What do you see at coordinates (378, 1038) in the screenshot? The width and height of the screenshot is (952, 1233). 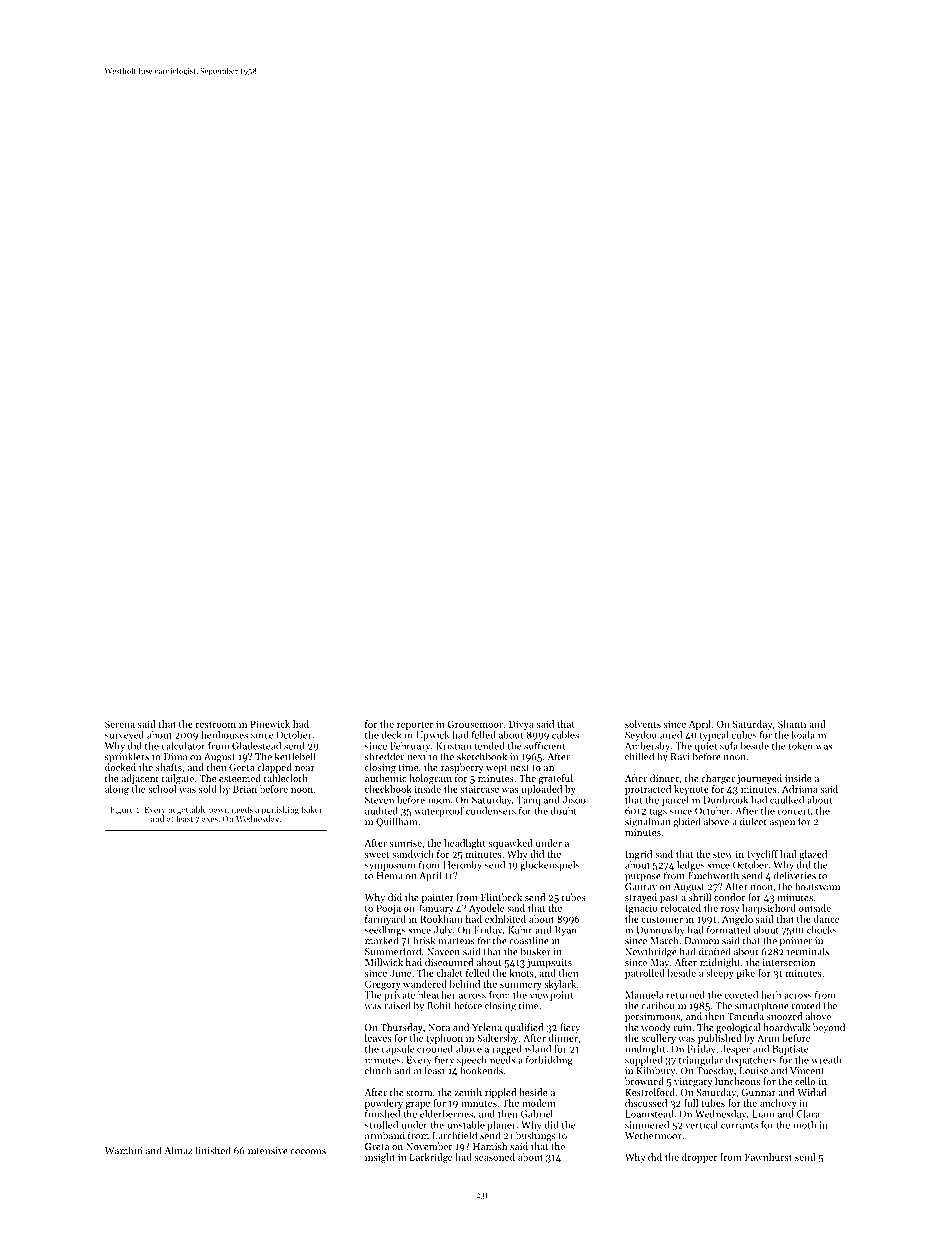 I see `leaves` at bounding box center [378, 1038].
